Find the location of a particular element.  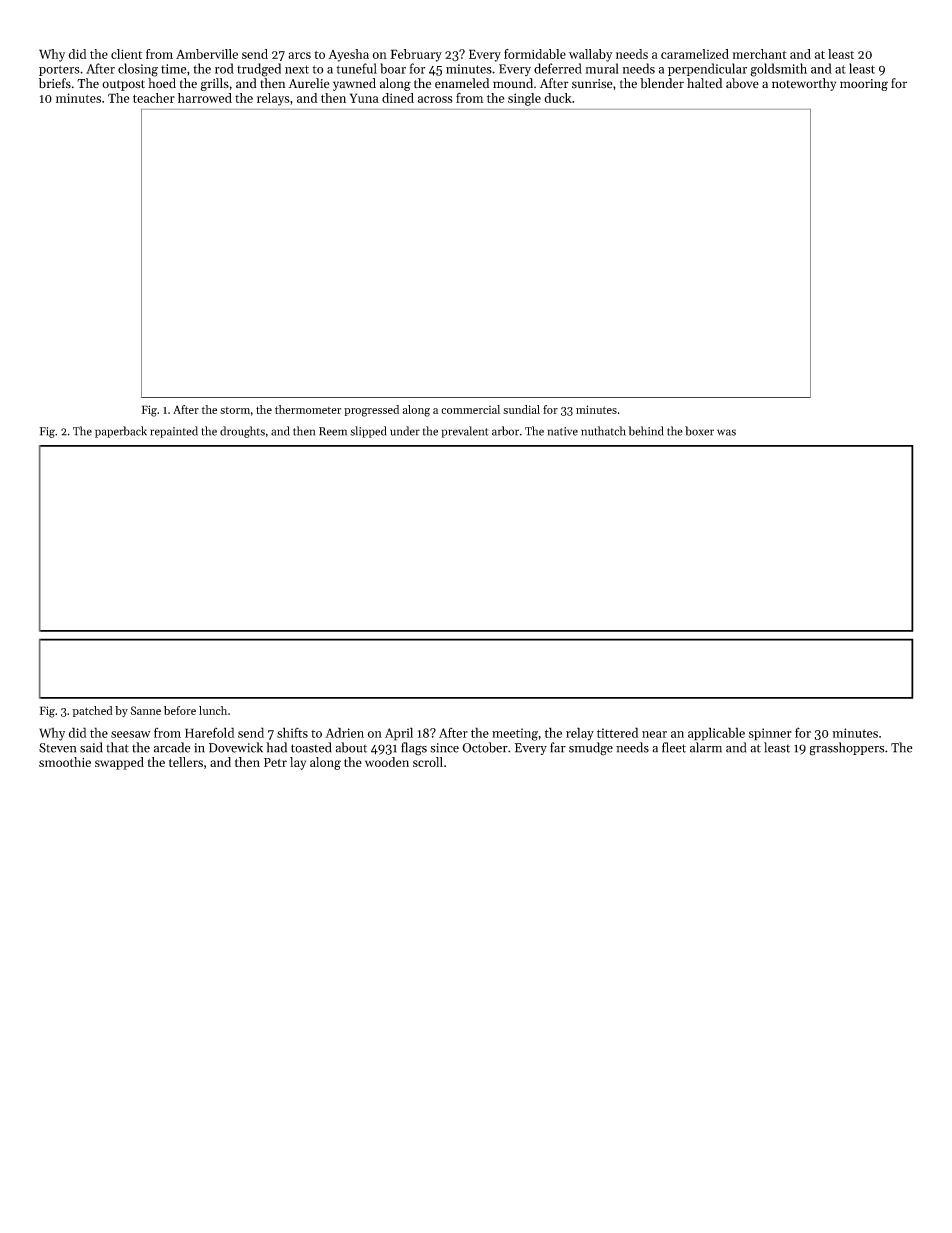

thermometer is located at coordinates (308, 409).
